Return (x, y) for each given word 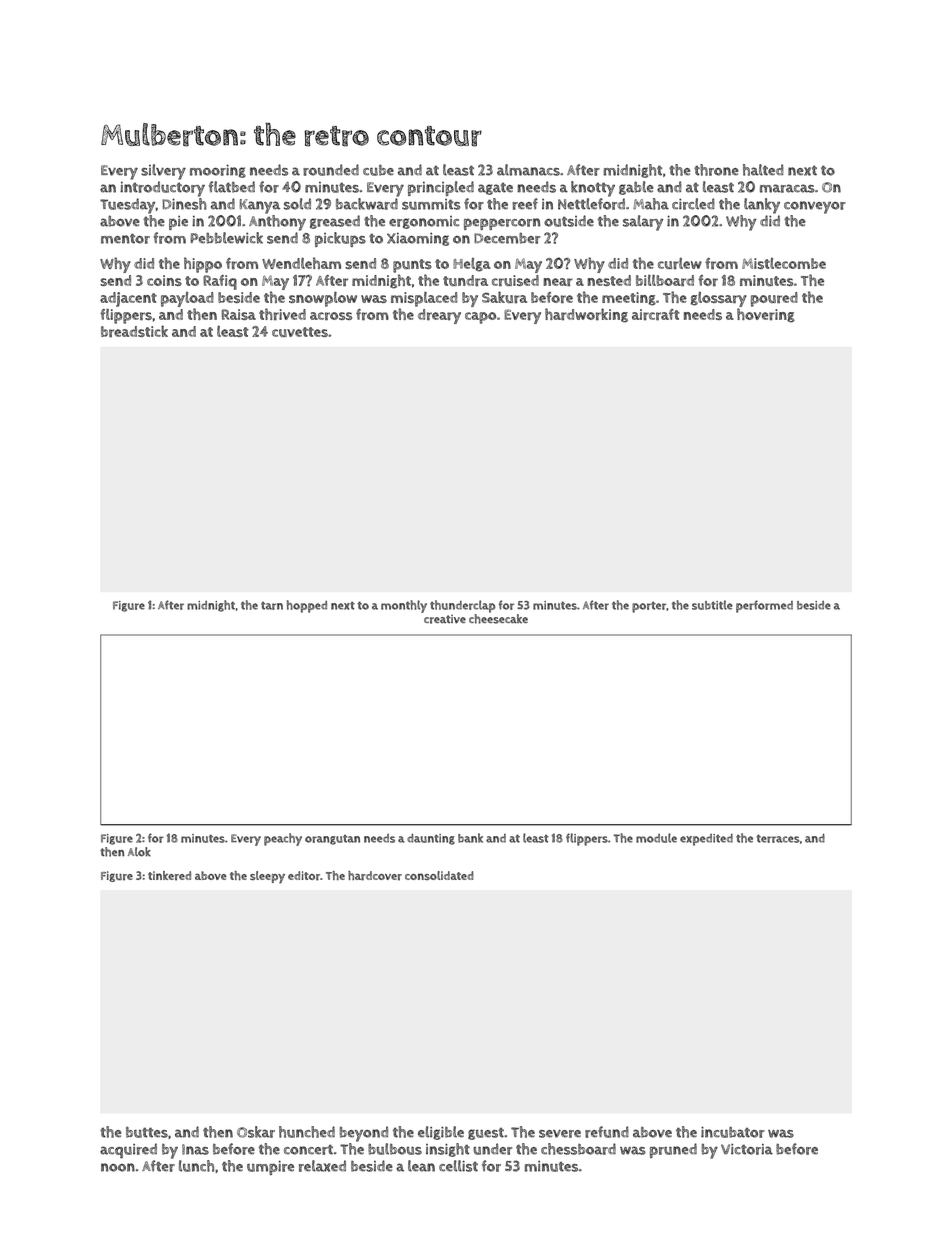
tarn (272, 606)
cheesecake (498, 619)
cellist (458, 1166)
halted (763, 170)
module (656, 838)
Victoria (747, 1149)
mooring (218, 171)
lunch (196, 1166)
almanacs (528, 170)
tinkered (169, 876)
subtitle (712, 605)
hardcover (375, 876)
